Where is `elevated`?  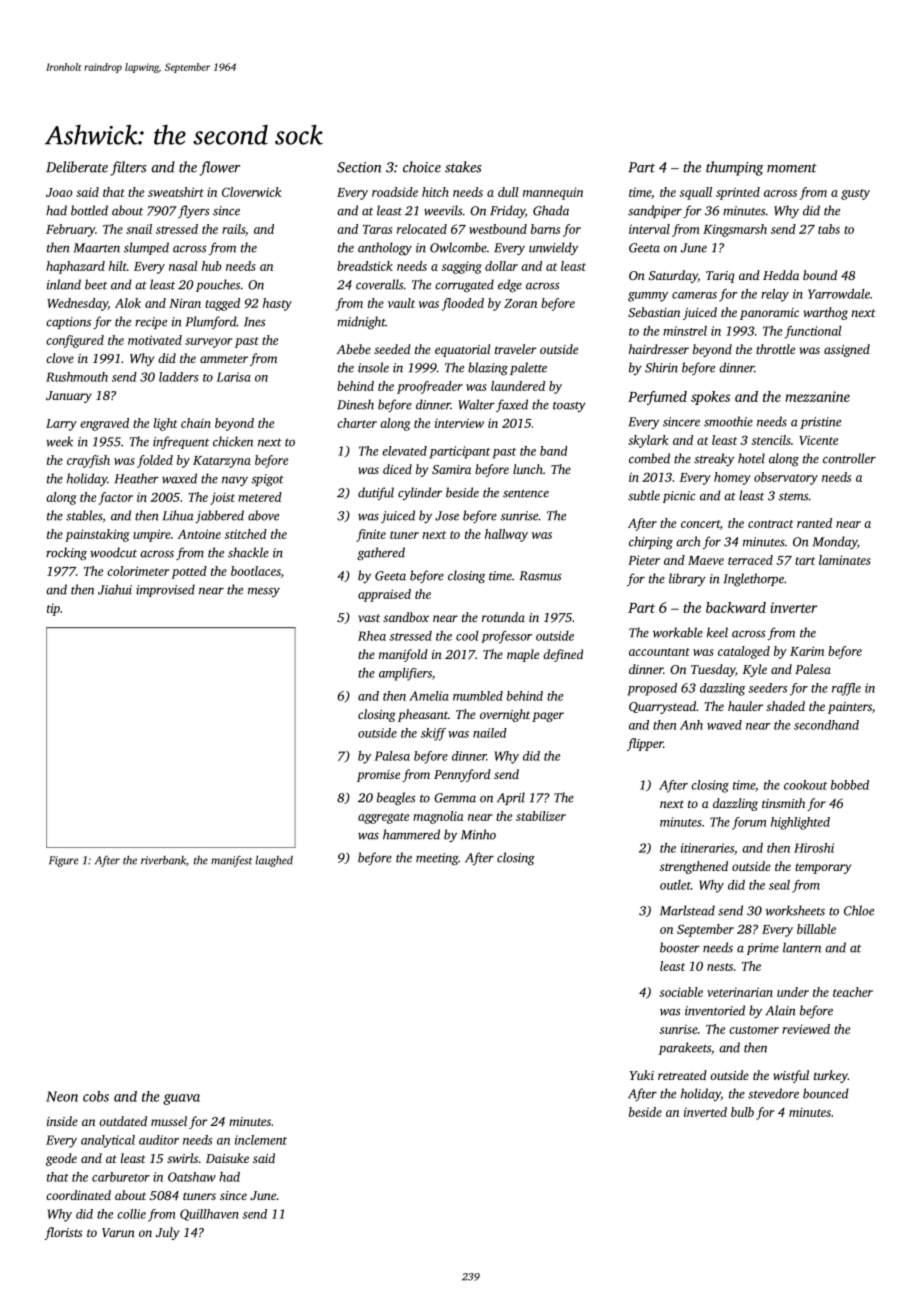 elevated is located at coordinates (404, 451).
